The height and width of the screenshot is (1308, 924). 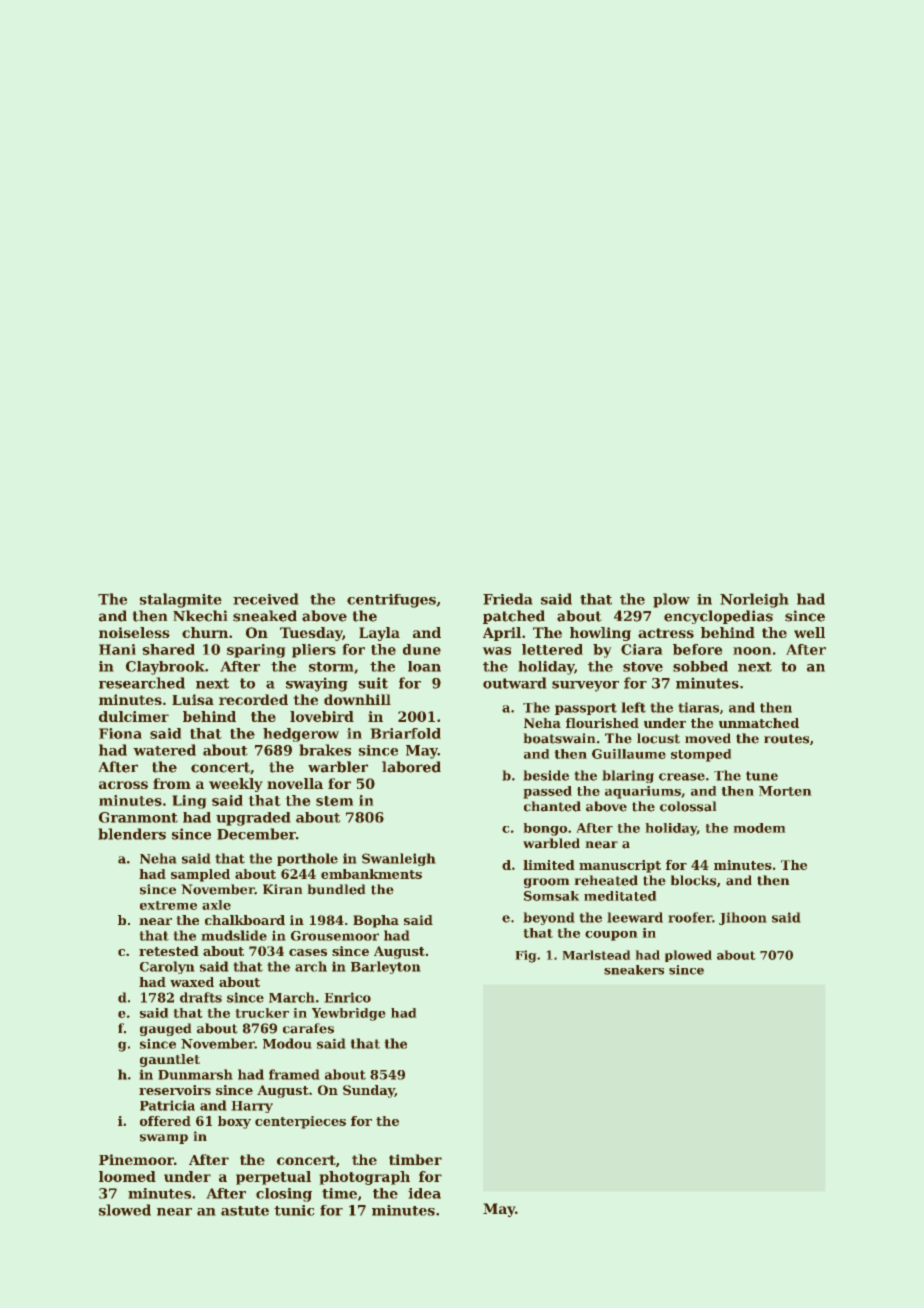 I want to click on extreme, so click(x=168, y=905).
